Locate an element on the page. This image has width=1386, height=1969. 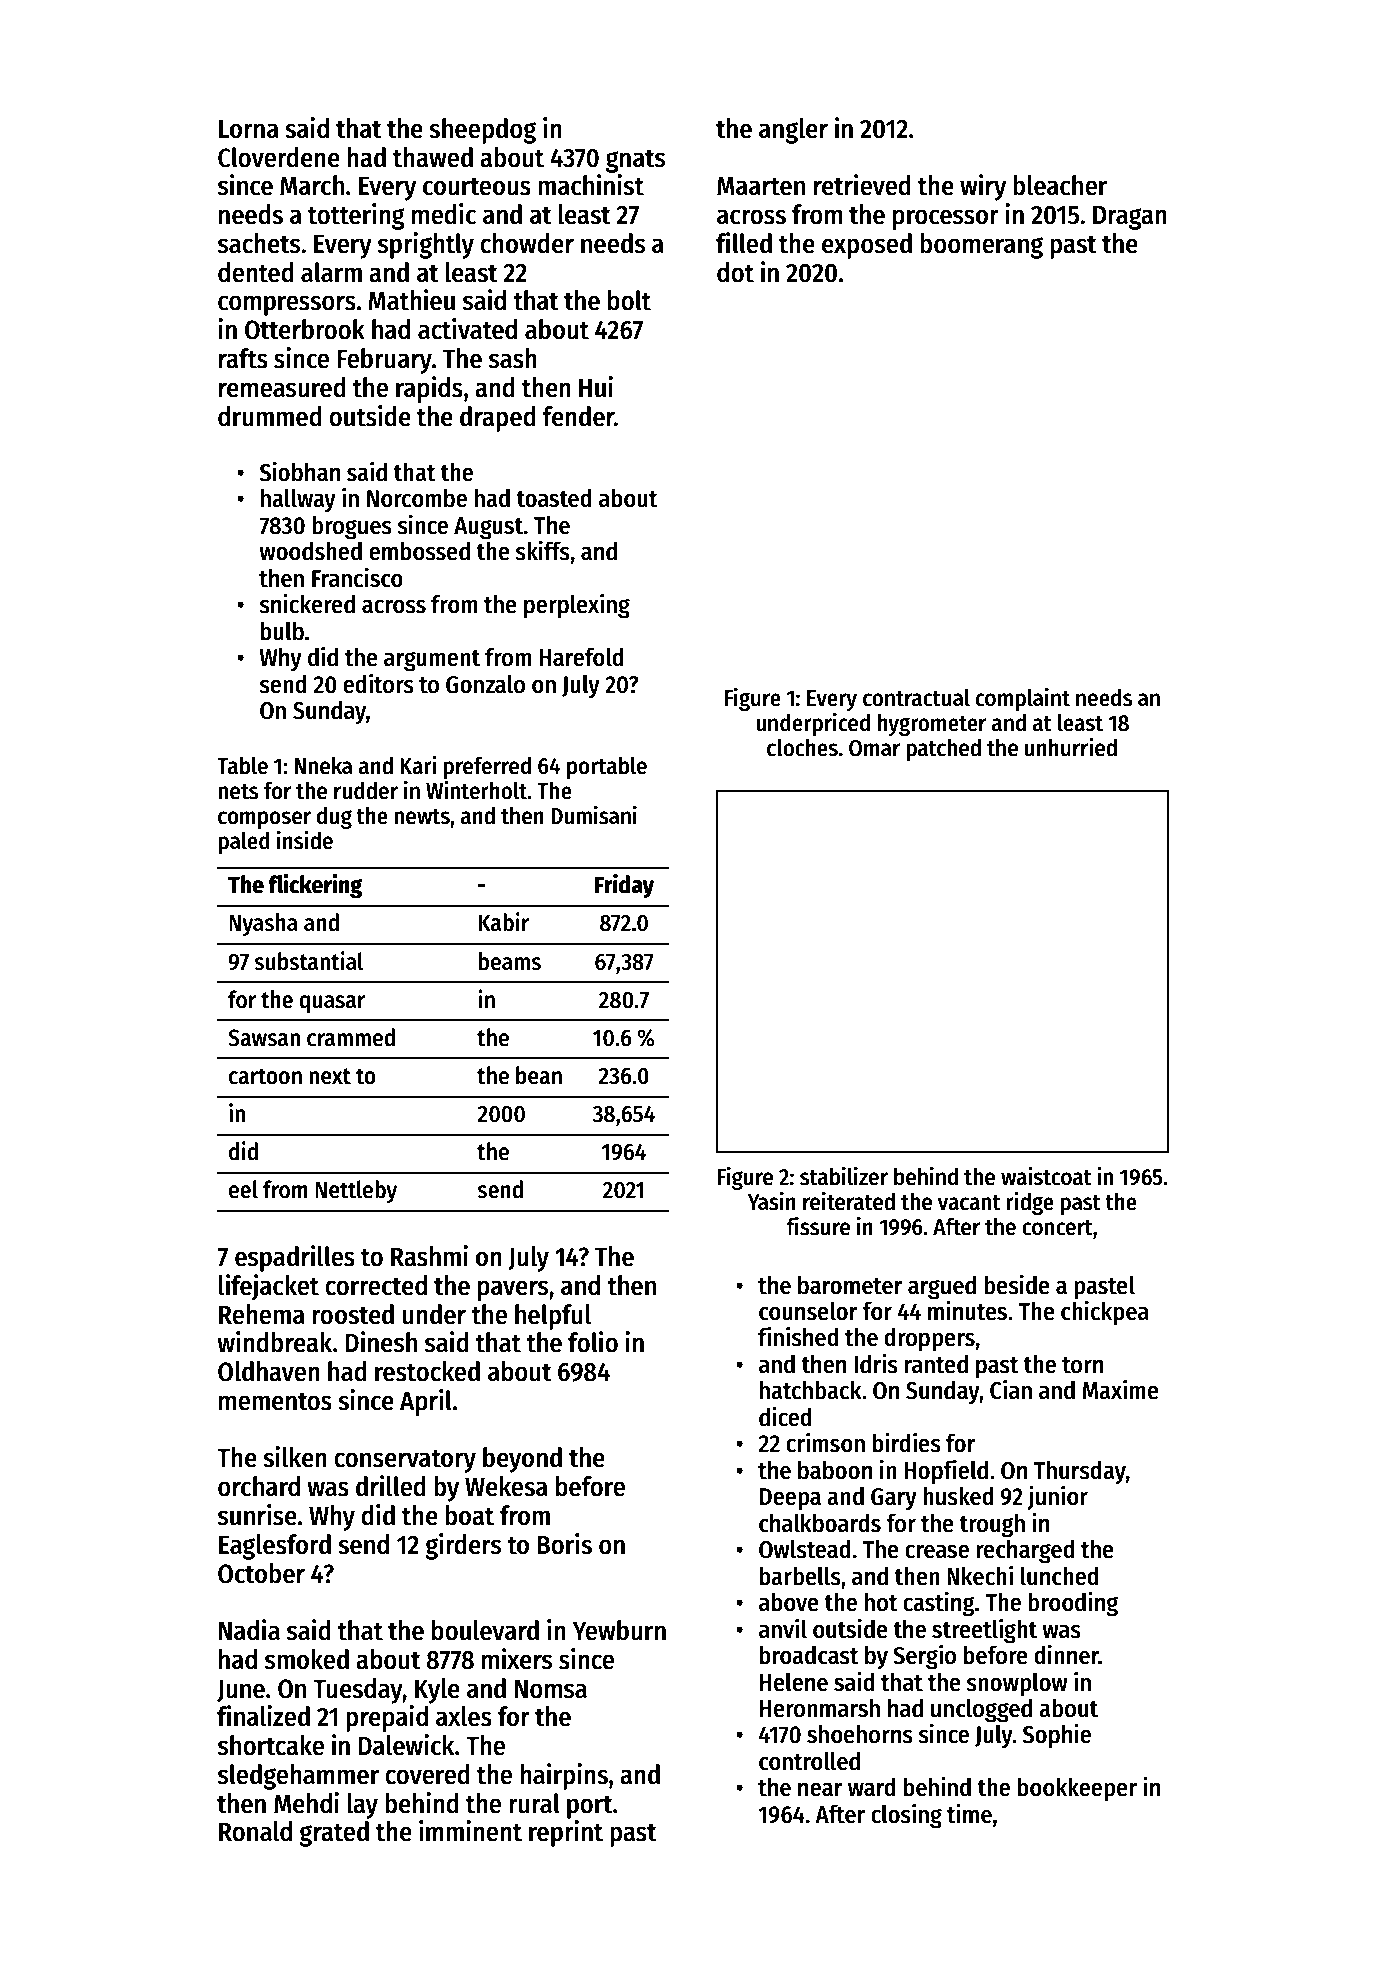
contractual is located at coordinates (916, 698).
